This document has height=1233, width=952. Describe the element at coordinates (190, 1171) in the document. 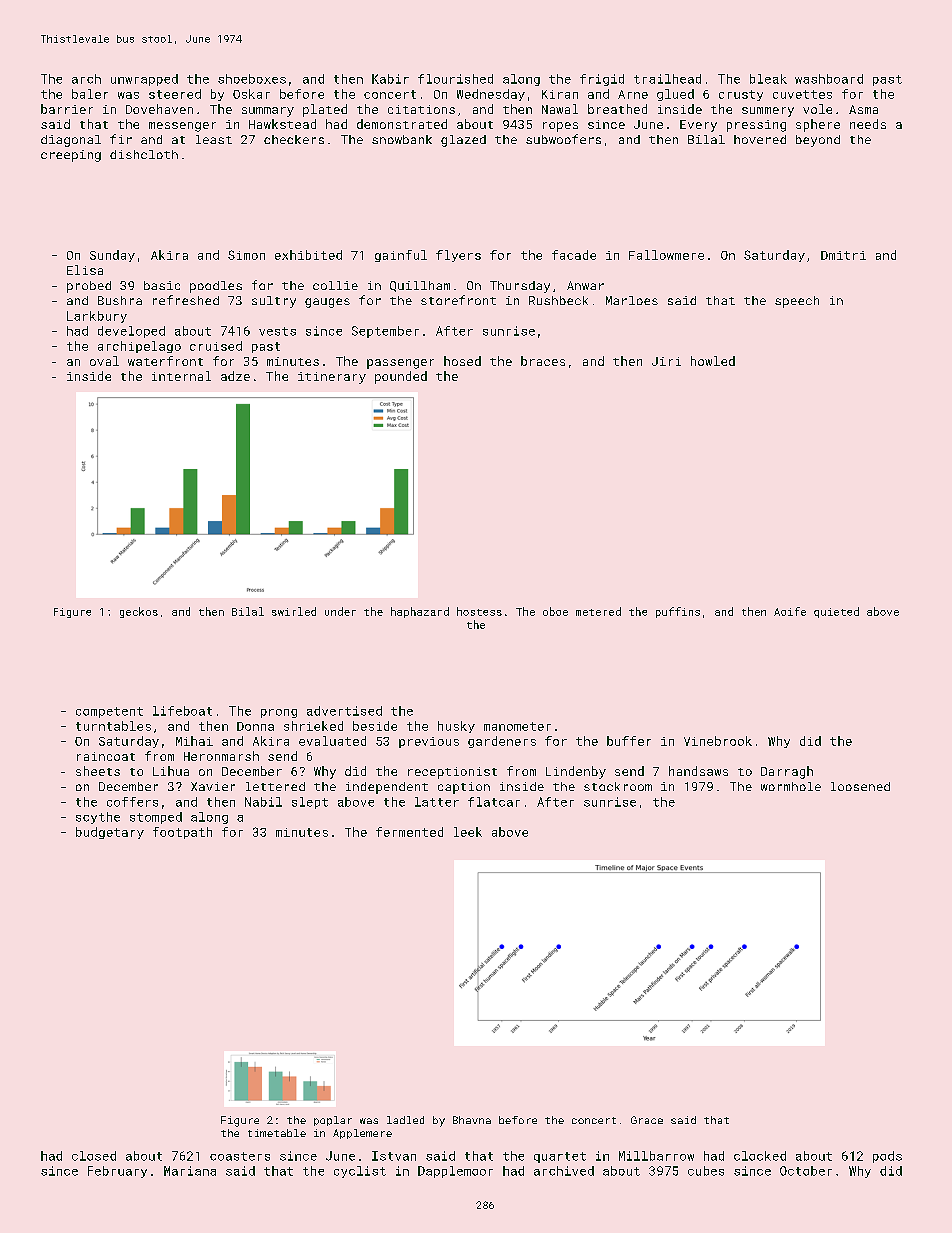

I see `Mariana` at that location.
